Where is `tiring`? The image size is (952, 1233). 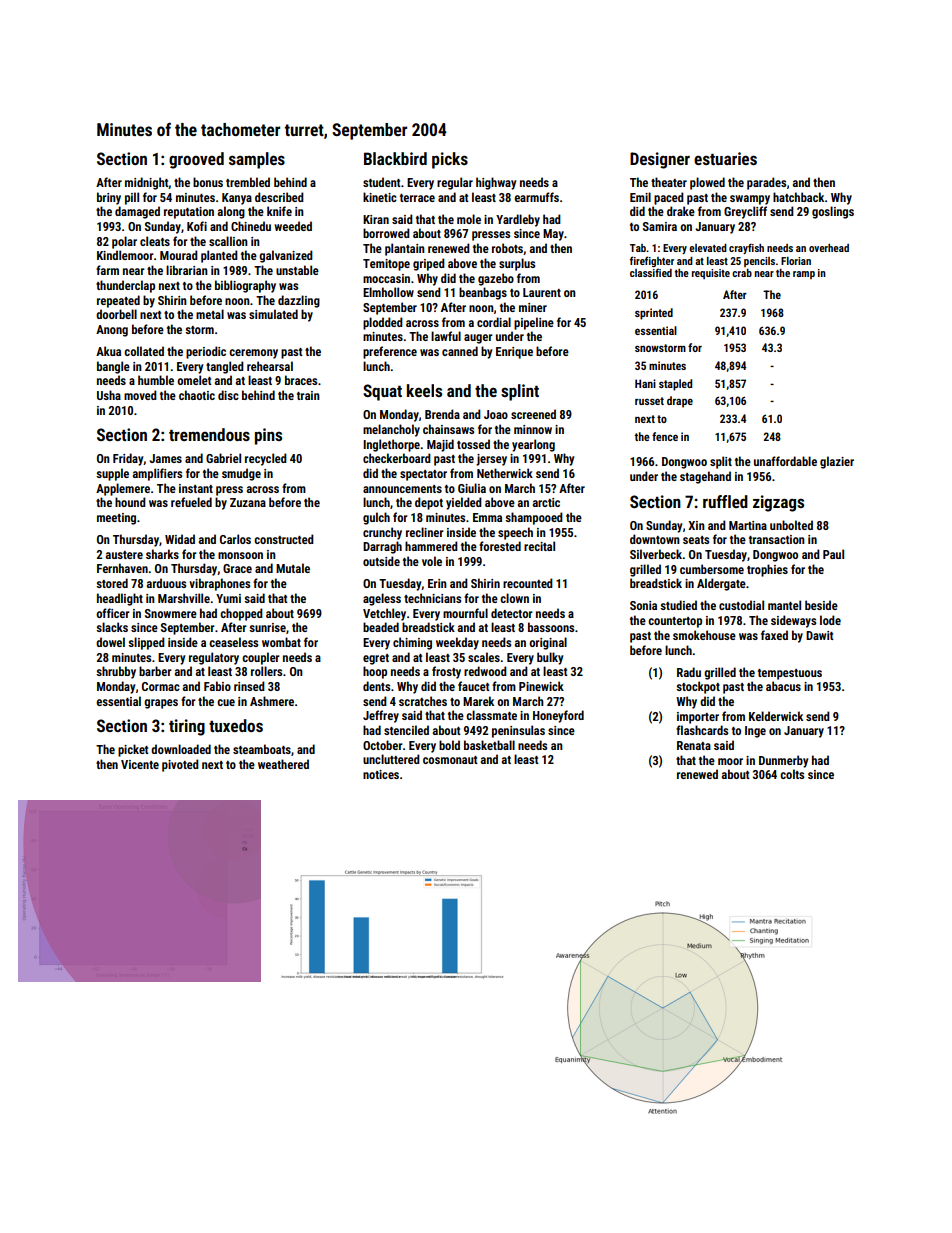 tiring is located at coordinates (187, 727).
